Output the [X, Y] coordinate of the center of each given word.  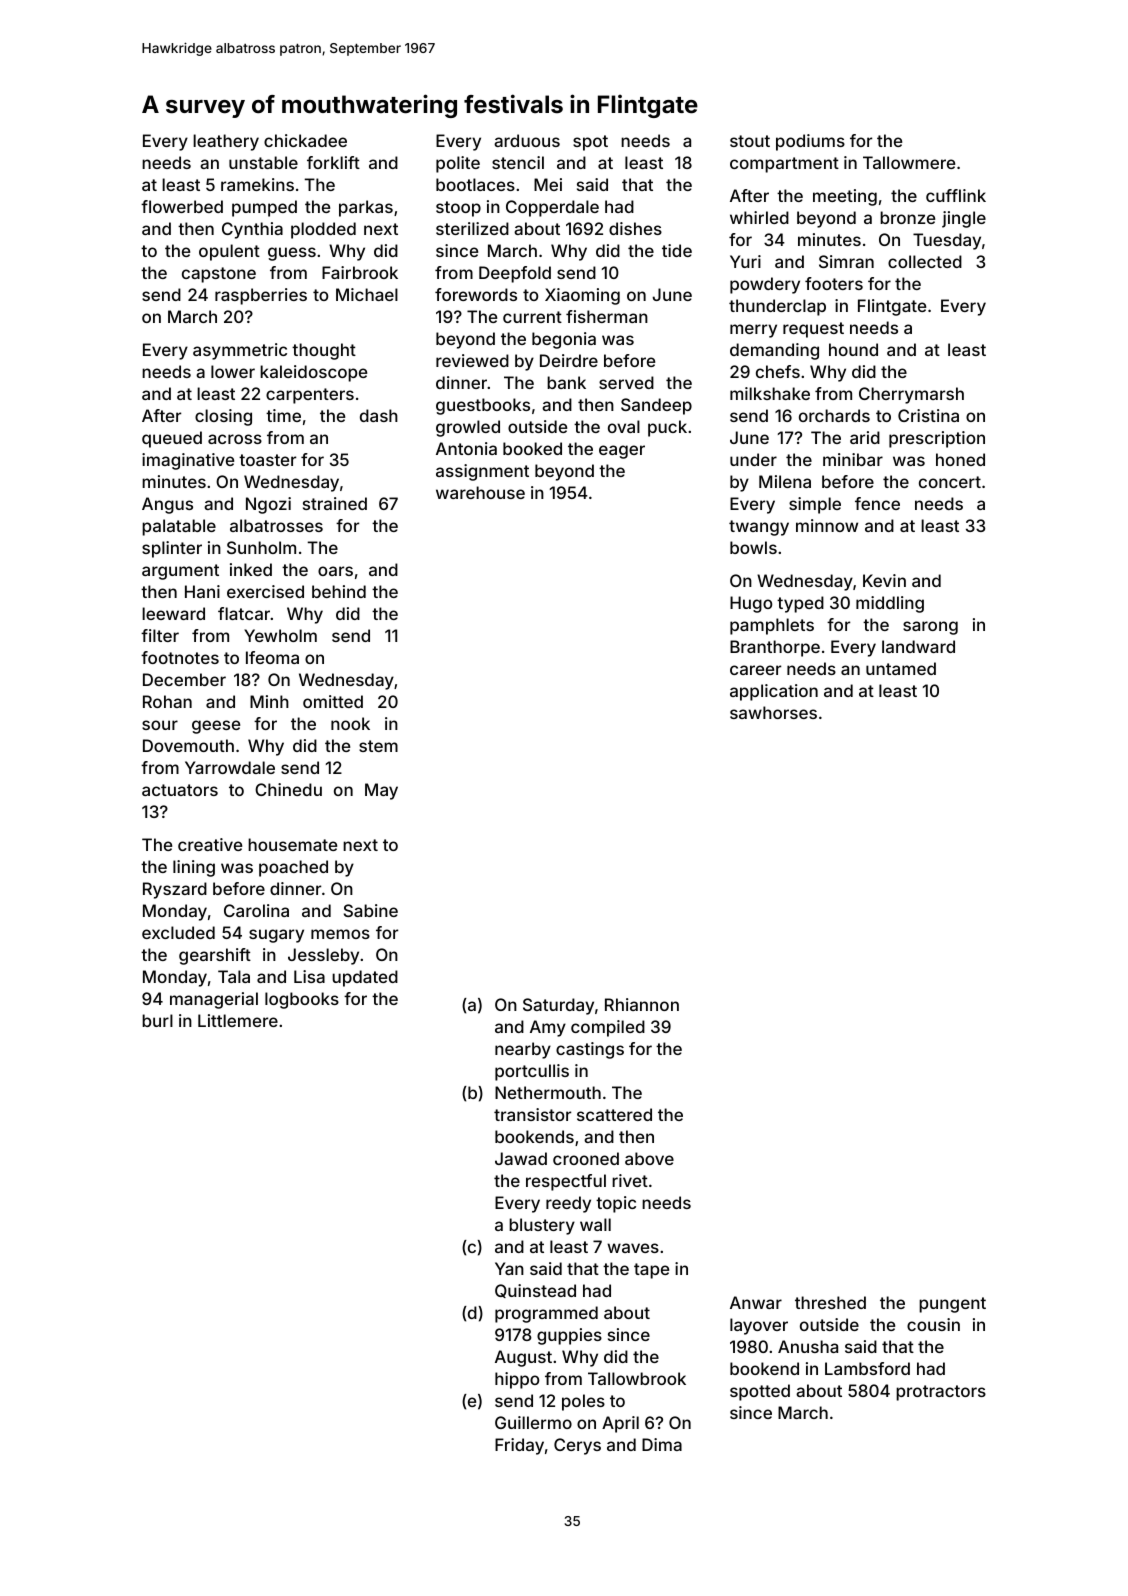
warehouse [480, 492]
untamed [901, 668]
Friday [519, 1446]
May [381, 791]
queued [172, 439]
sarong [930, 628]
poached [293, 868]
